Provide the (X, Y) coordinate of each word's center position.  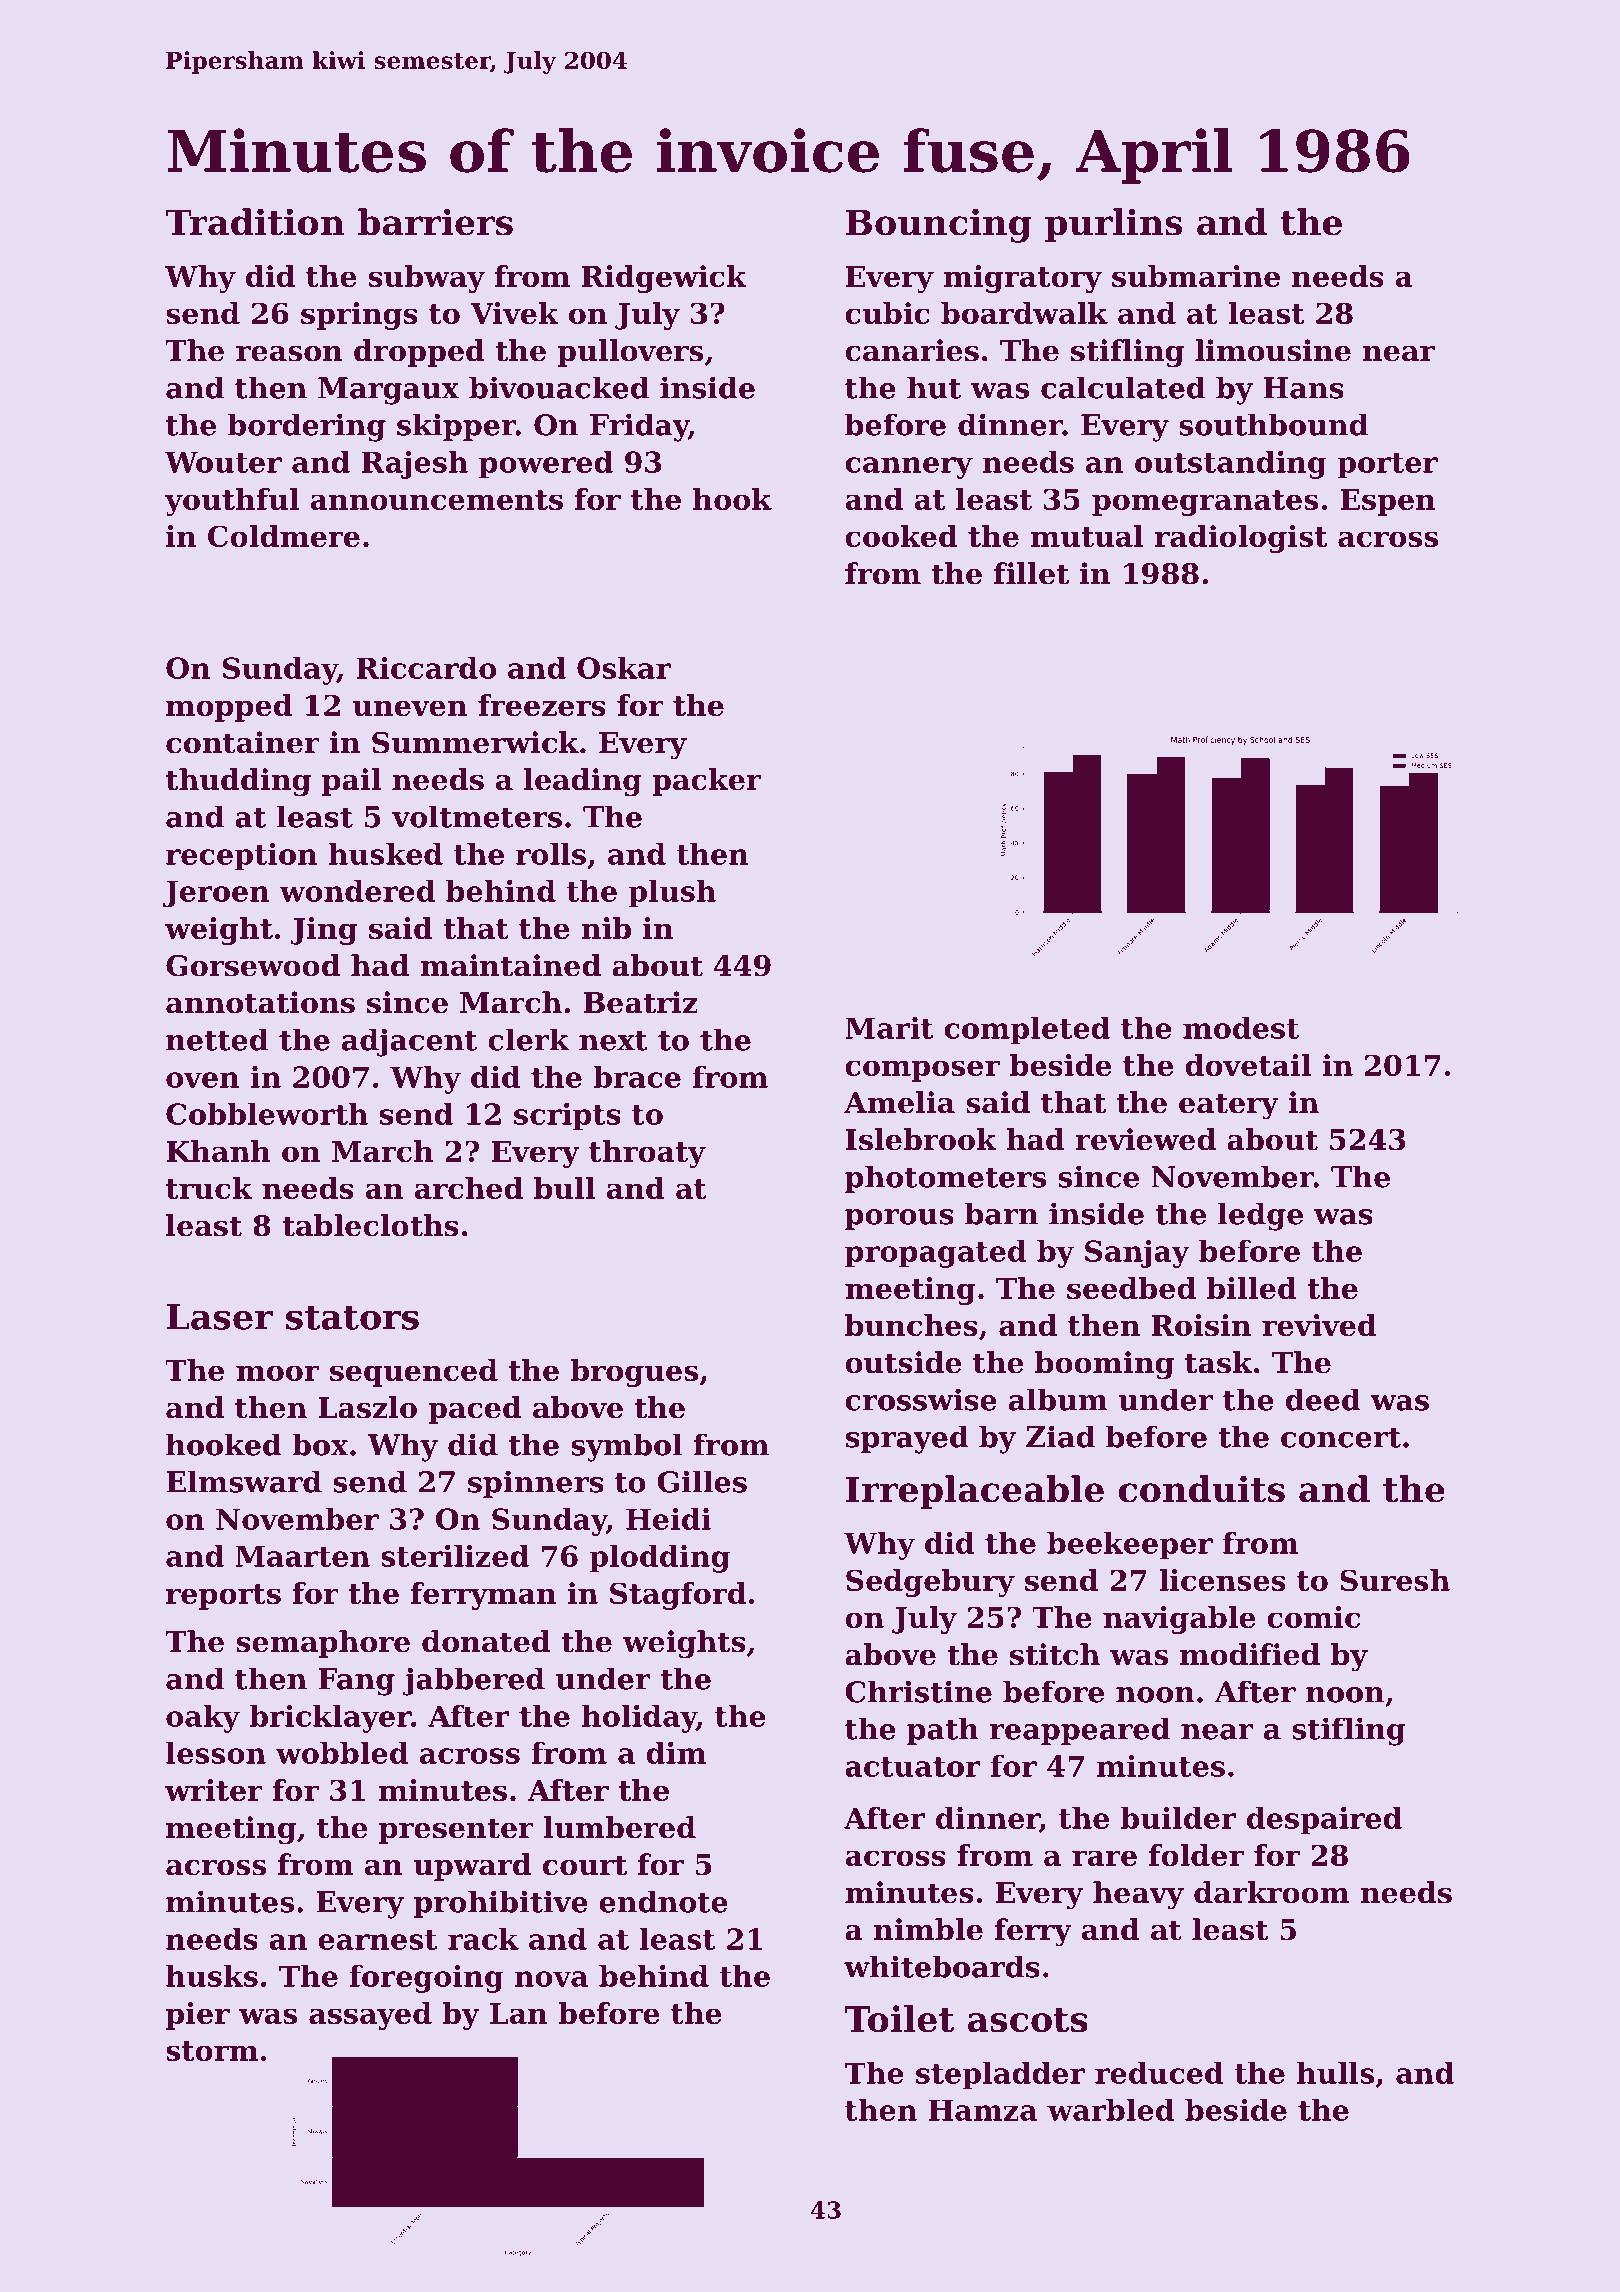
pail (351, 782)
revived (1319, 1325)
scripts (567, 1117)
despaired (1324, 1821)
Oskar (624, 668)
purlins (1113, 225)
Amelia (899, 1102)
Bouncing (939, 225)
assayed (370, 2016)
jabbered (474, 1681)
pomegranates (1205, 503)
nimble (928, 1929)
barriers (435, 222)
